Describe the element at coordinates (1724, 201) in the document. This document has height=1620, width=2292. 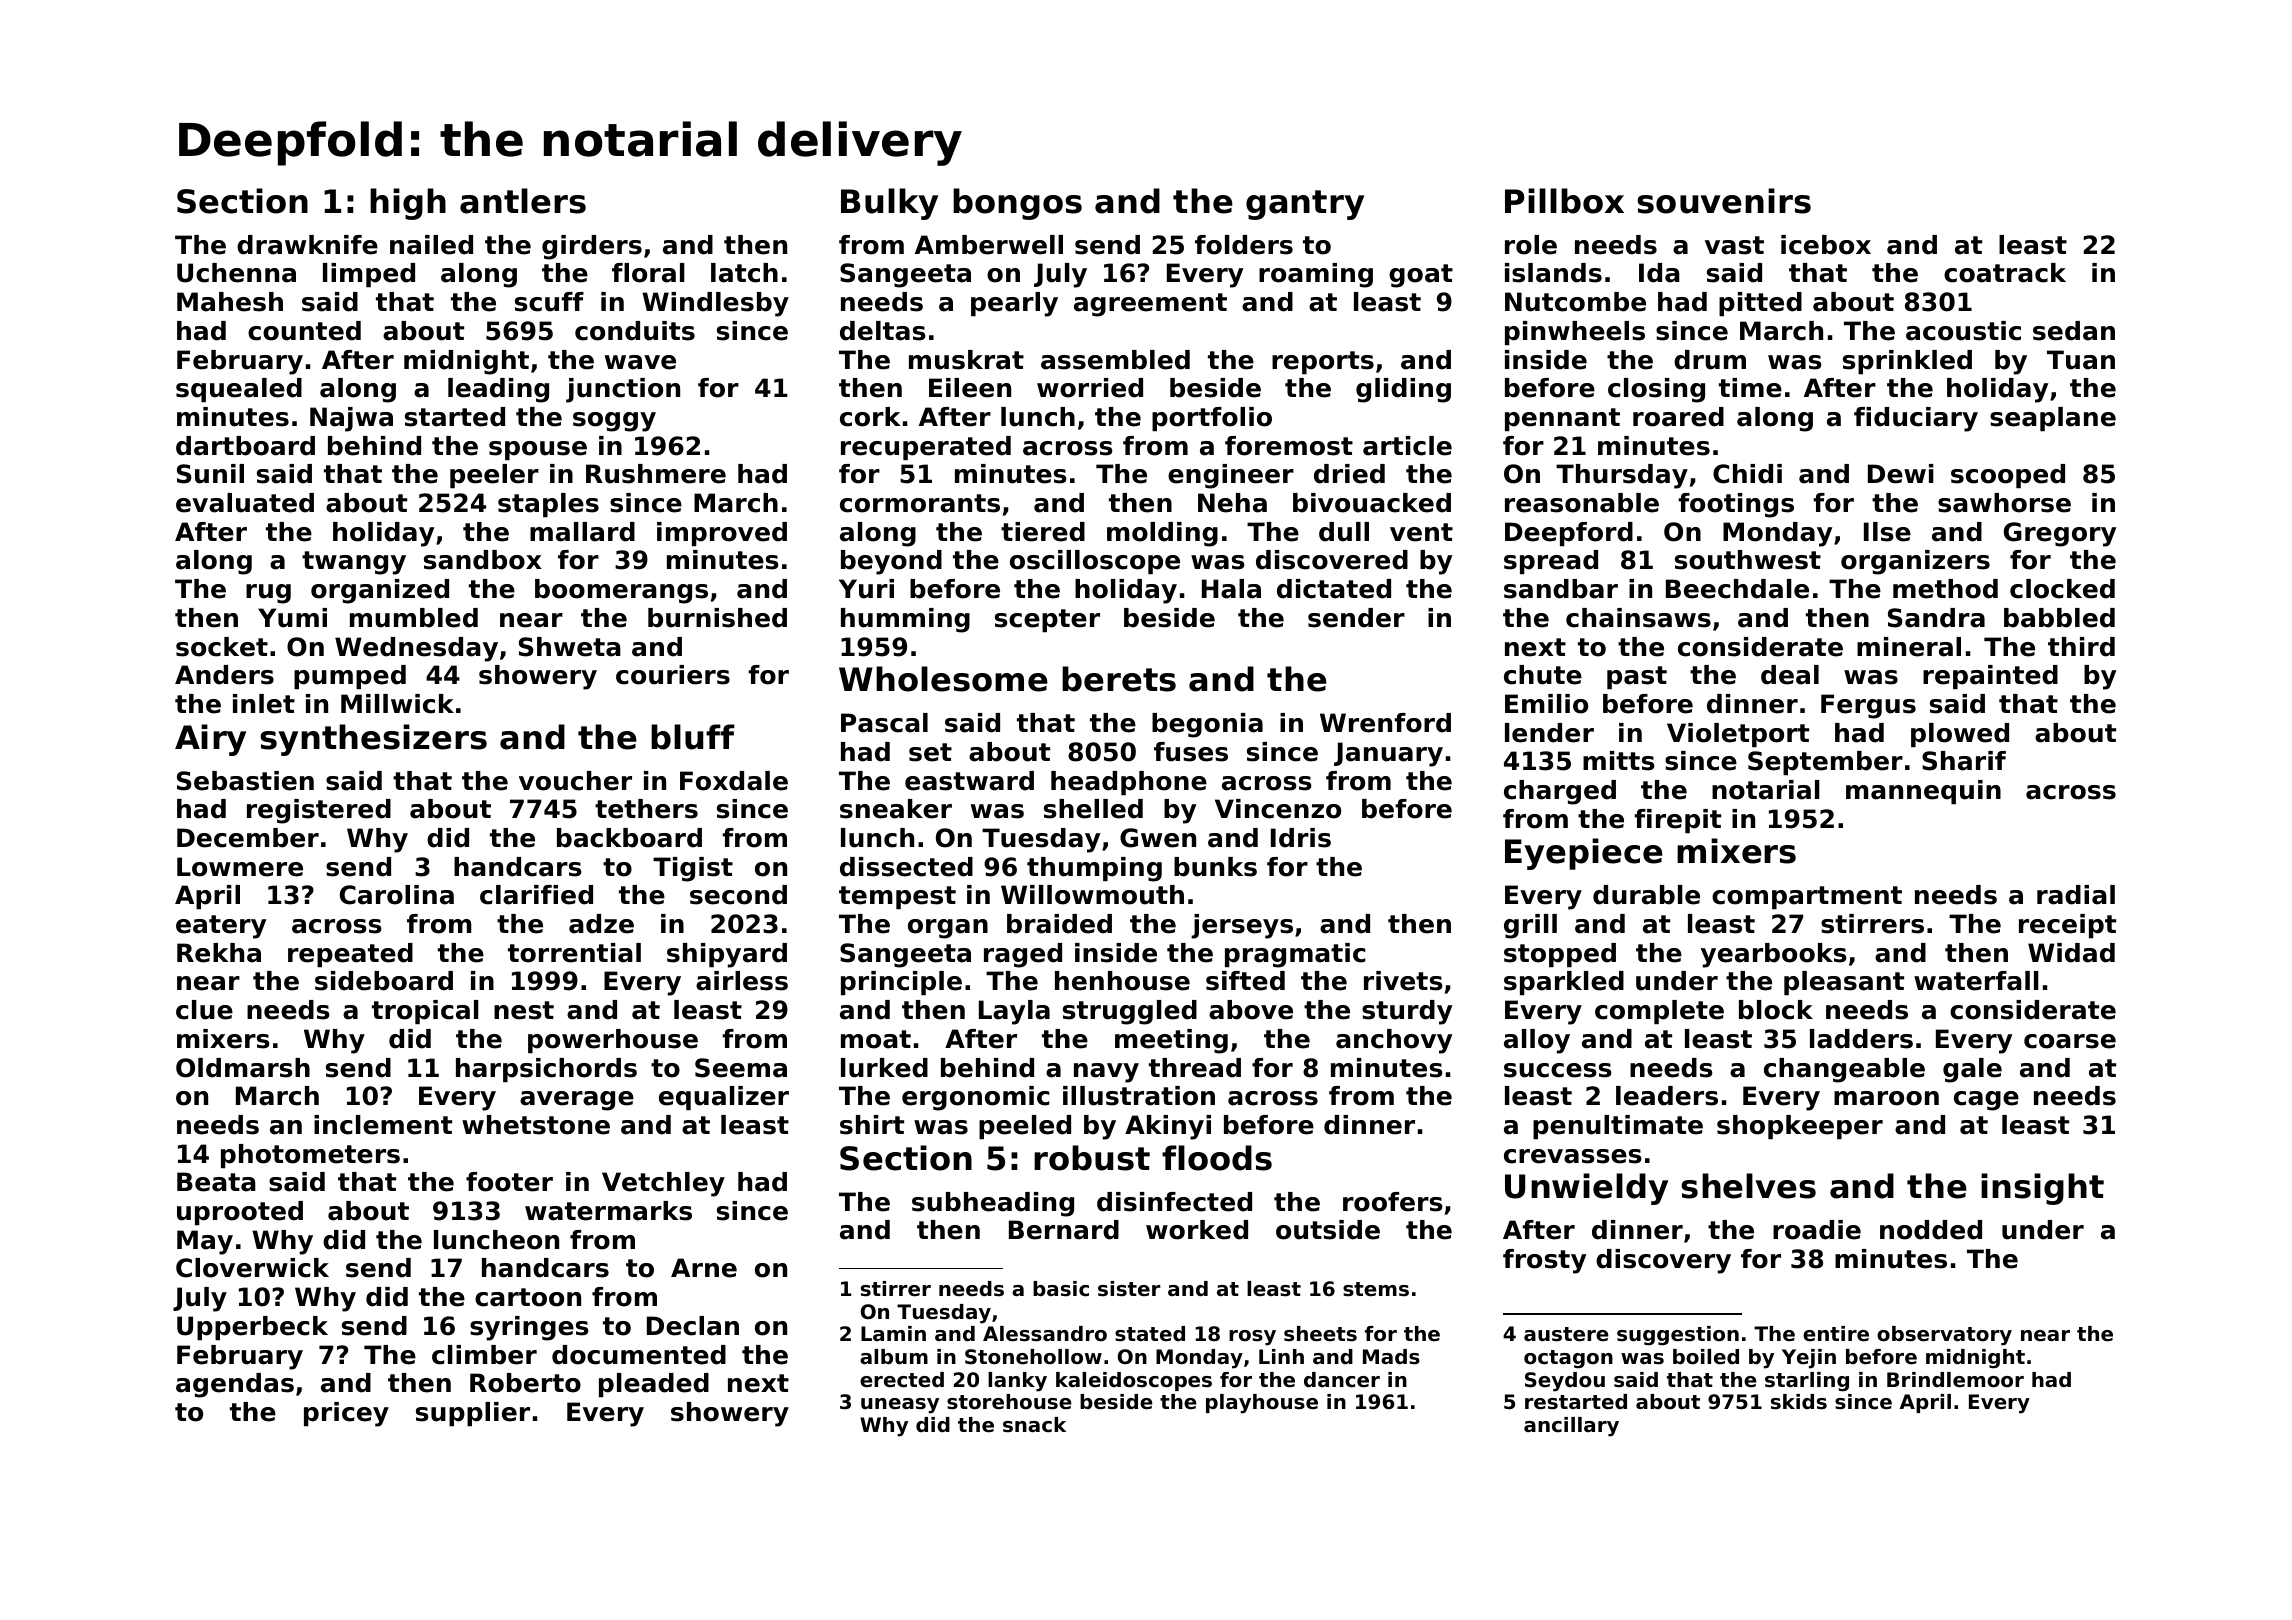
I see `souvenirs` at that location.
